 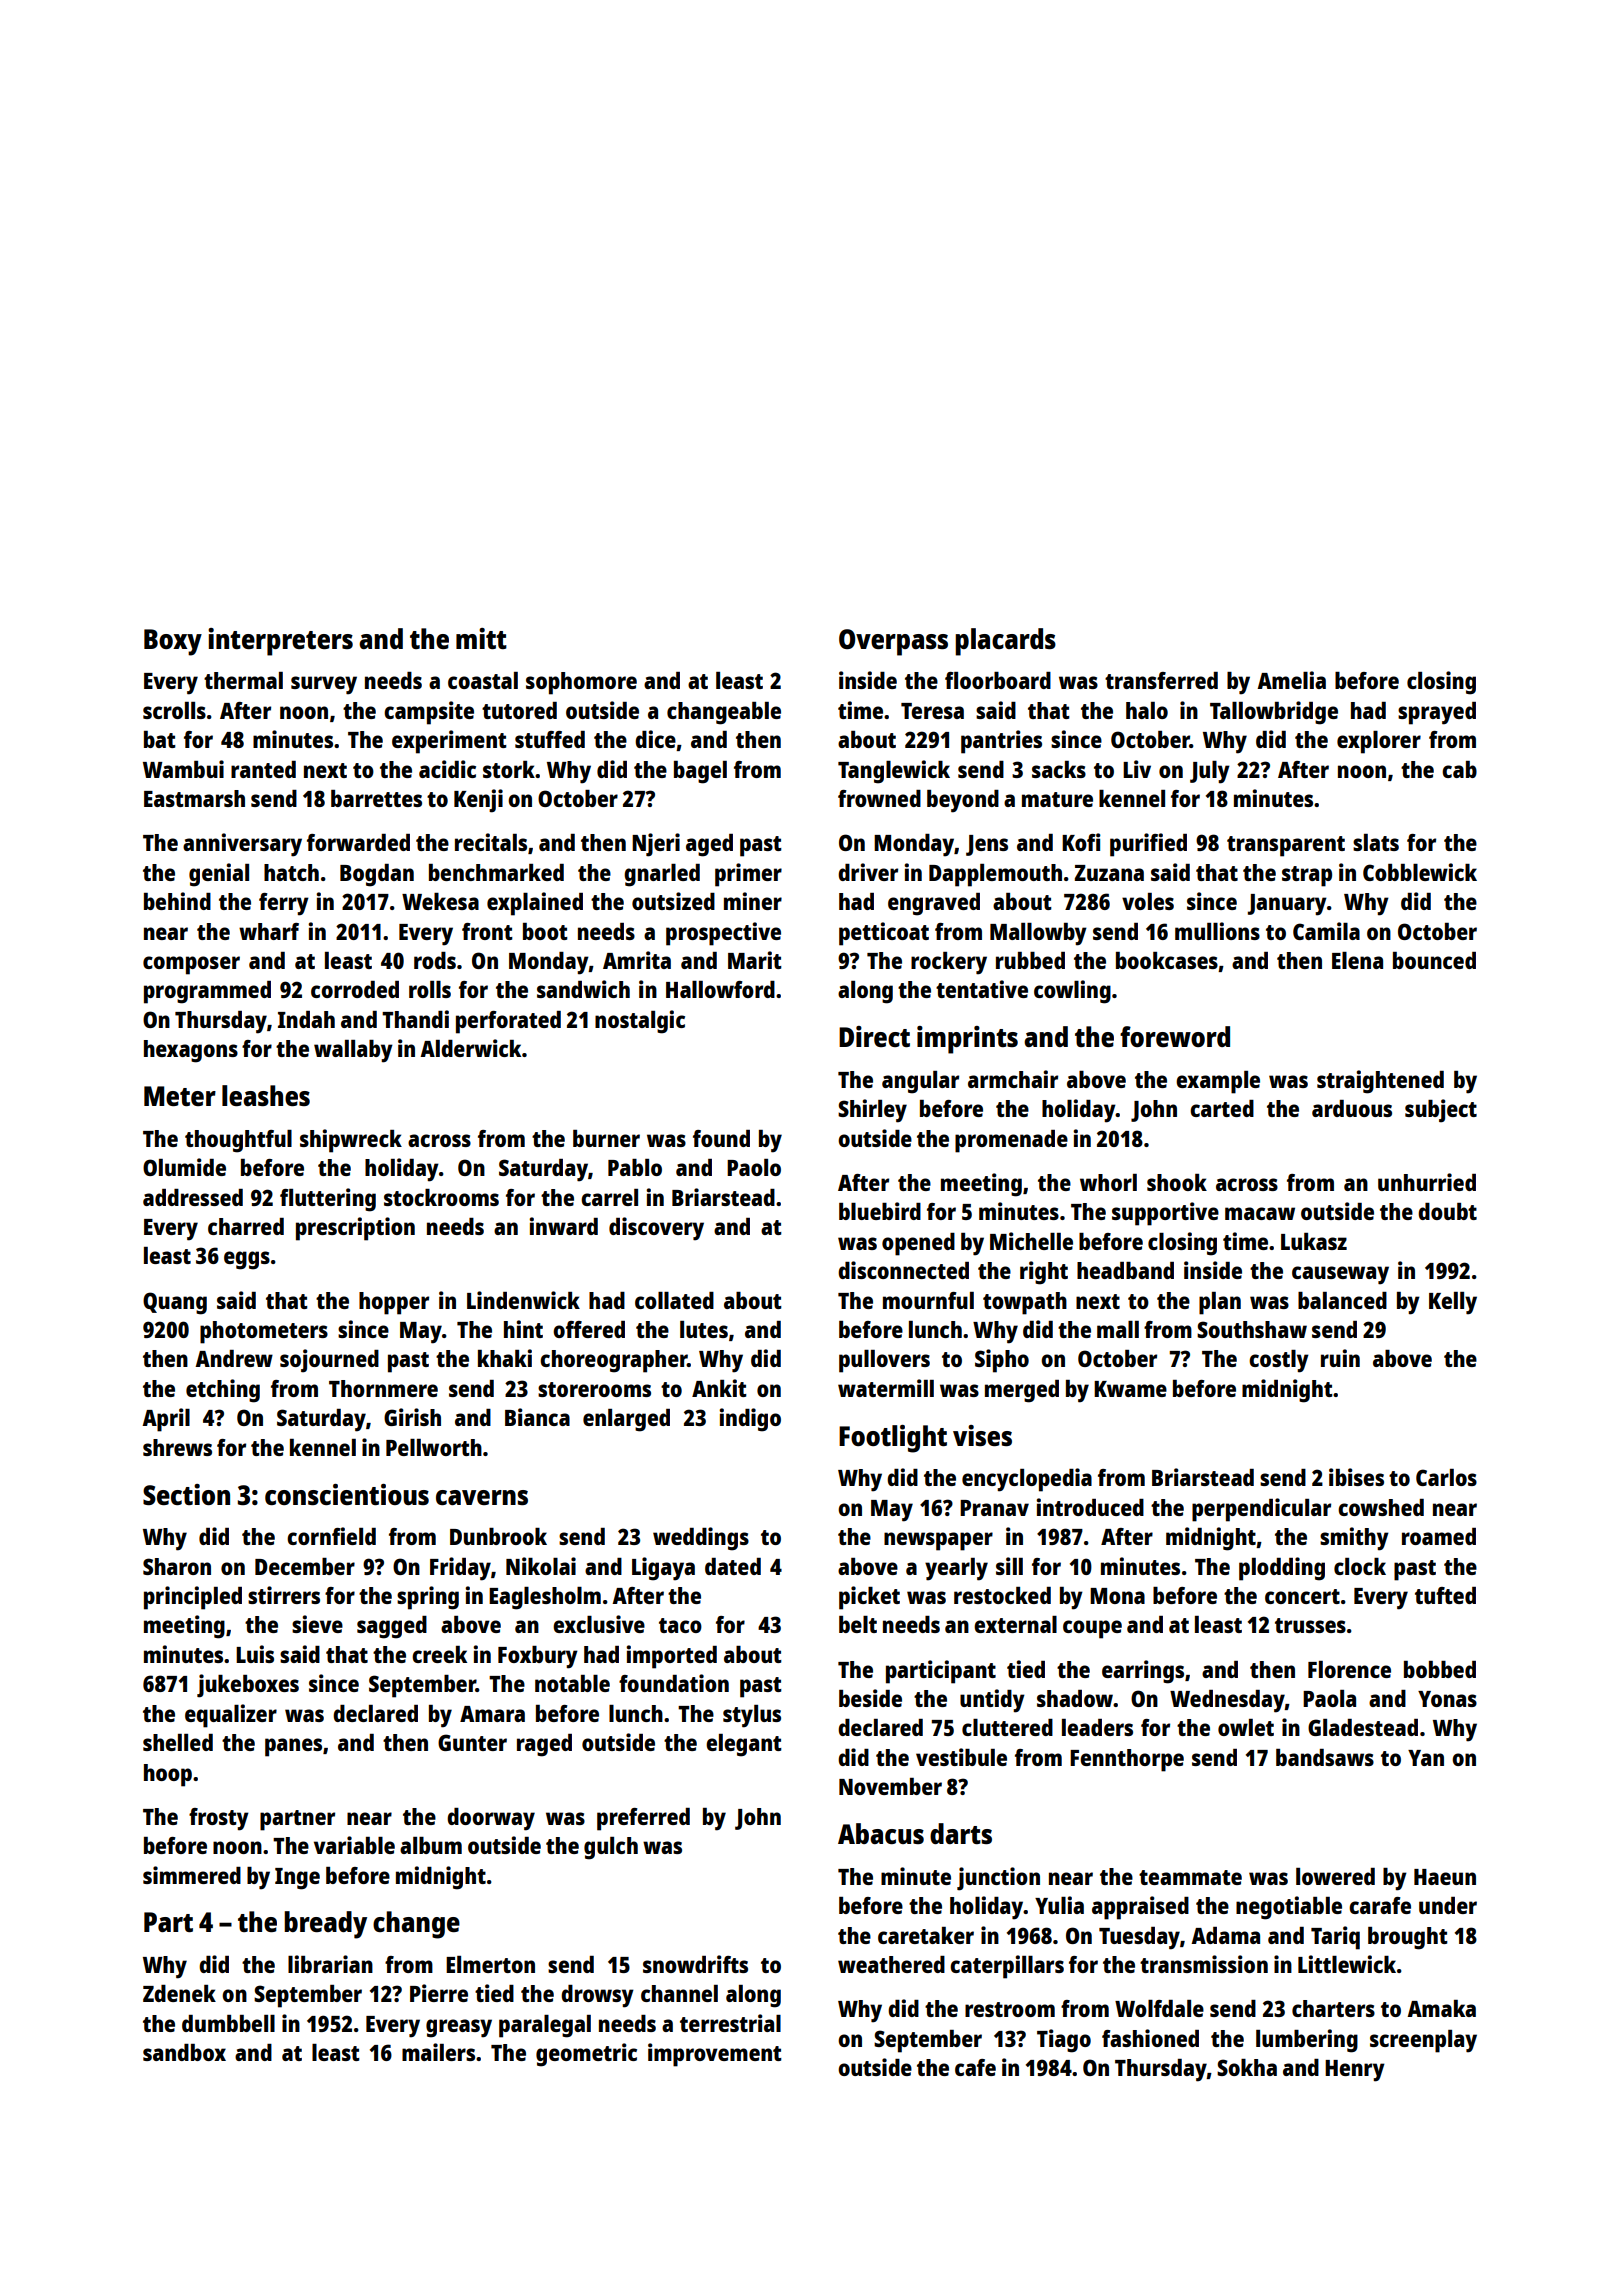 I want to click on Overpass, so click(x=893, y=642).
